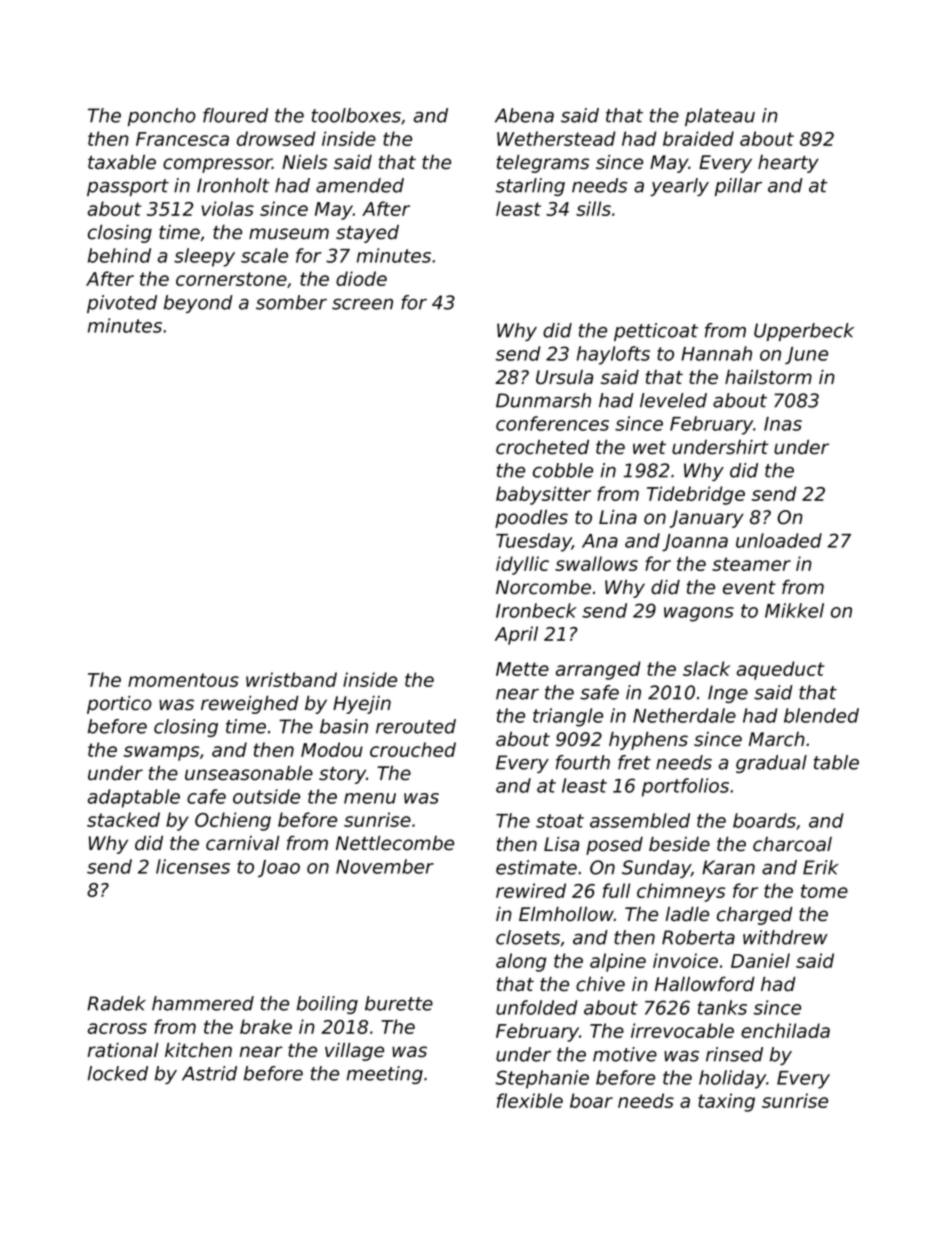 Image resolution: width=952 pixels, height=1233 pixels. I want to click on Ochieng, so click(233, 821).
